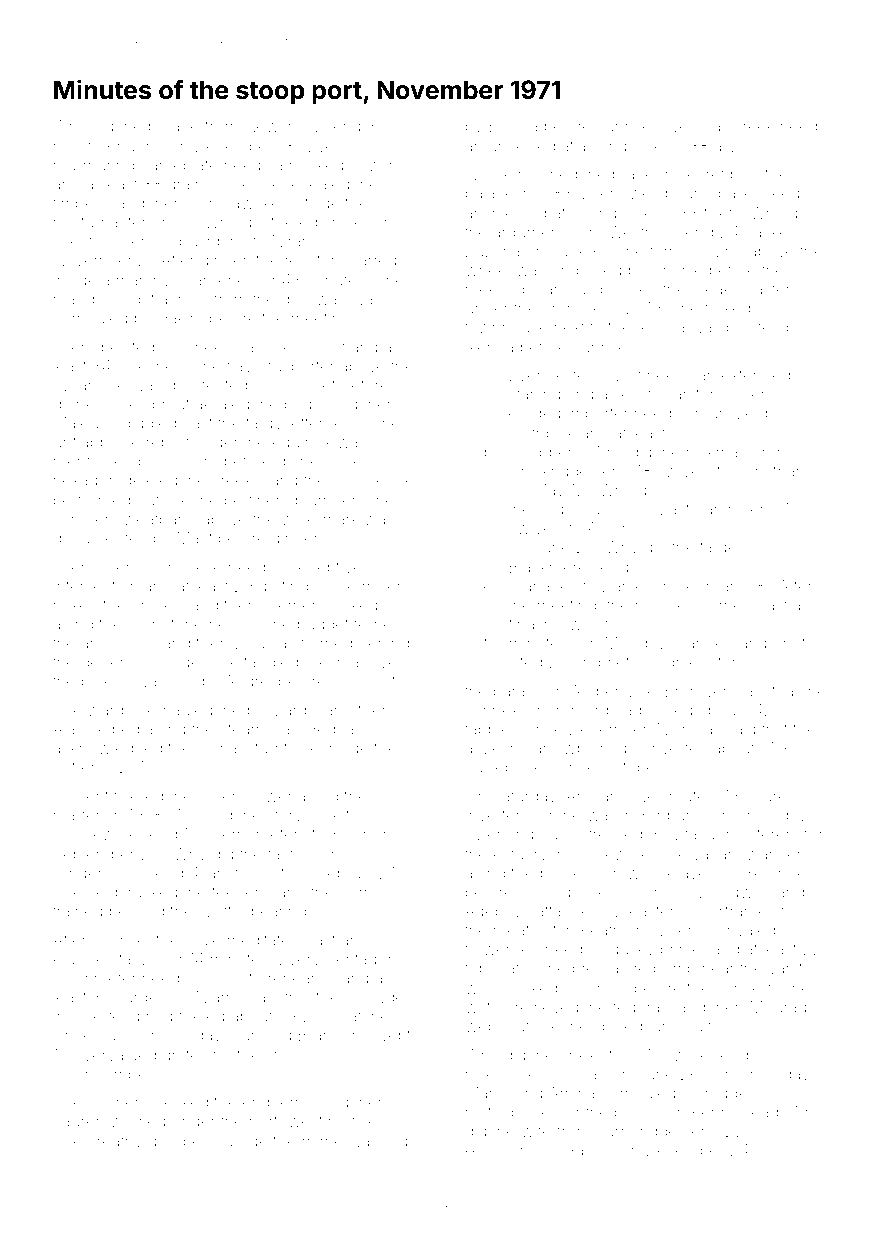 The height and width of the document is (1249, 880). What do you see at coordinates (730, 146) in the document?
I see `awls` at bounding box center [730, 146].
